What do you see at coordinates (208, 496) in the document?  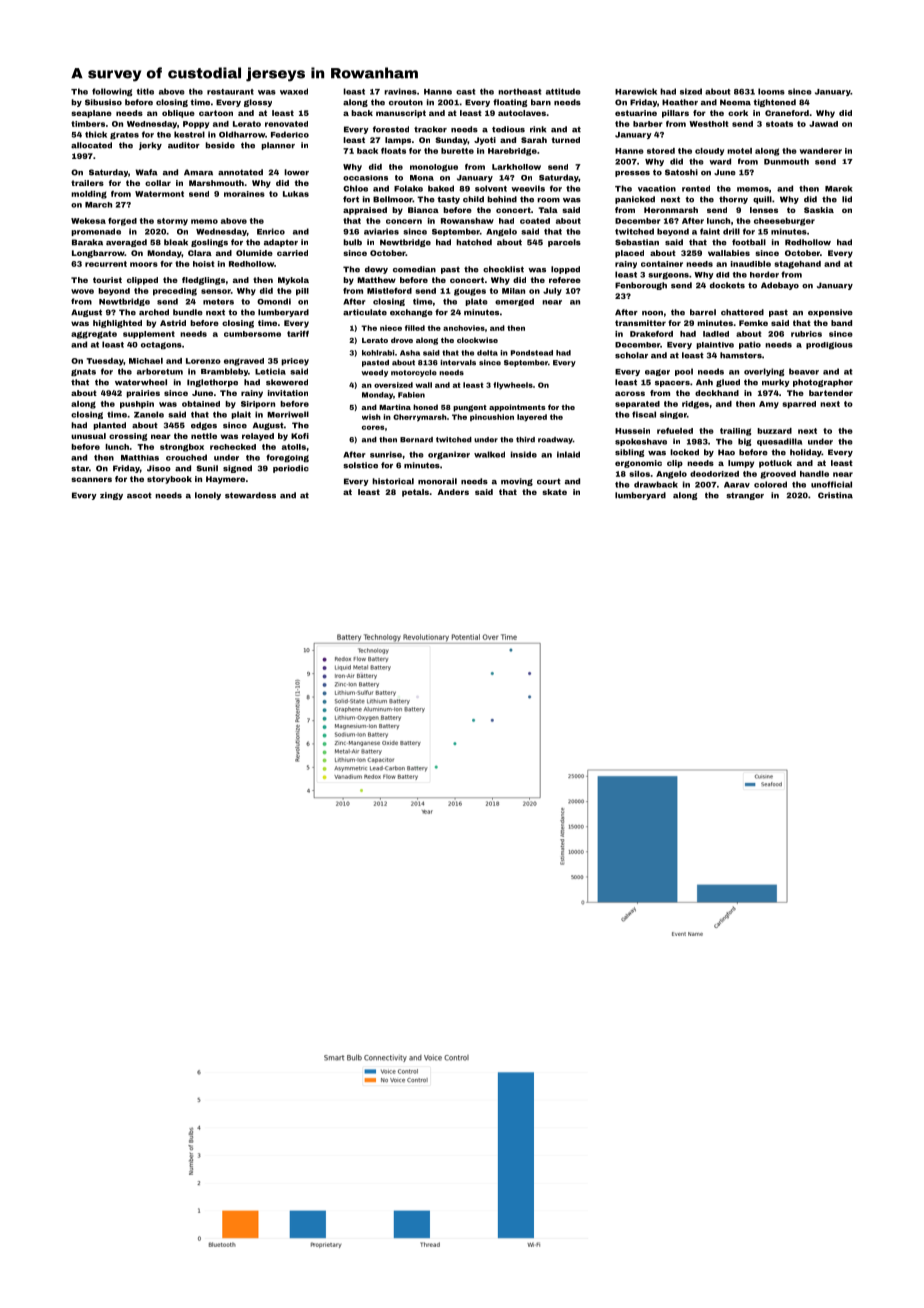 I see `lonely` at bounding box center [208, 496].
